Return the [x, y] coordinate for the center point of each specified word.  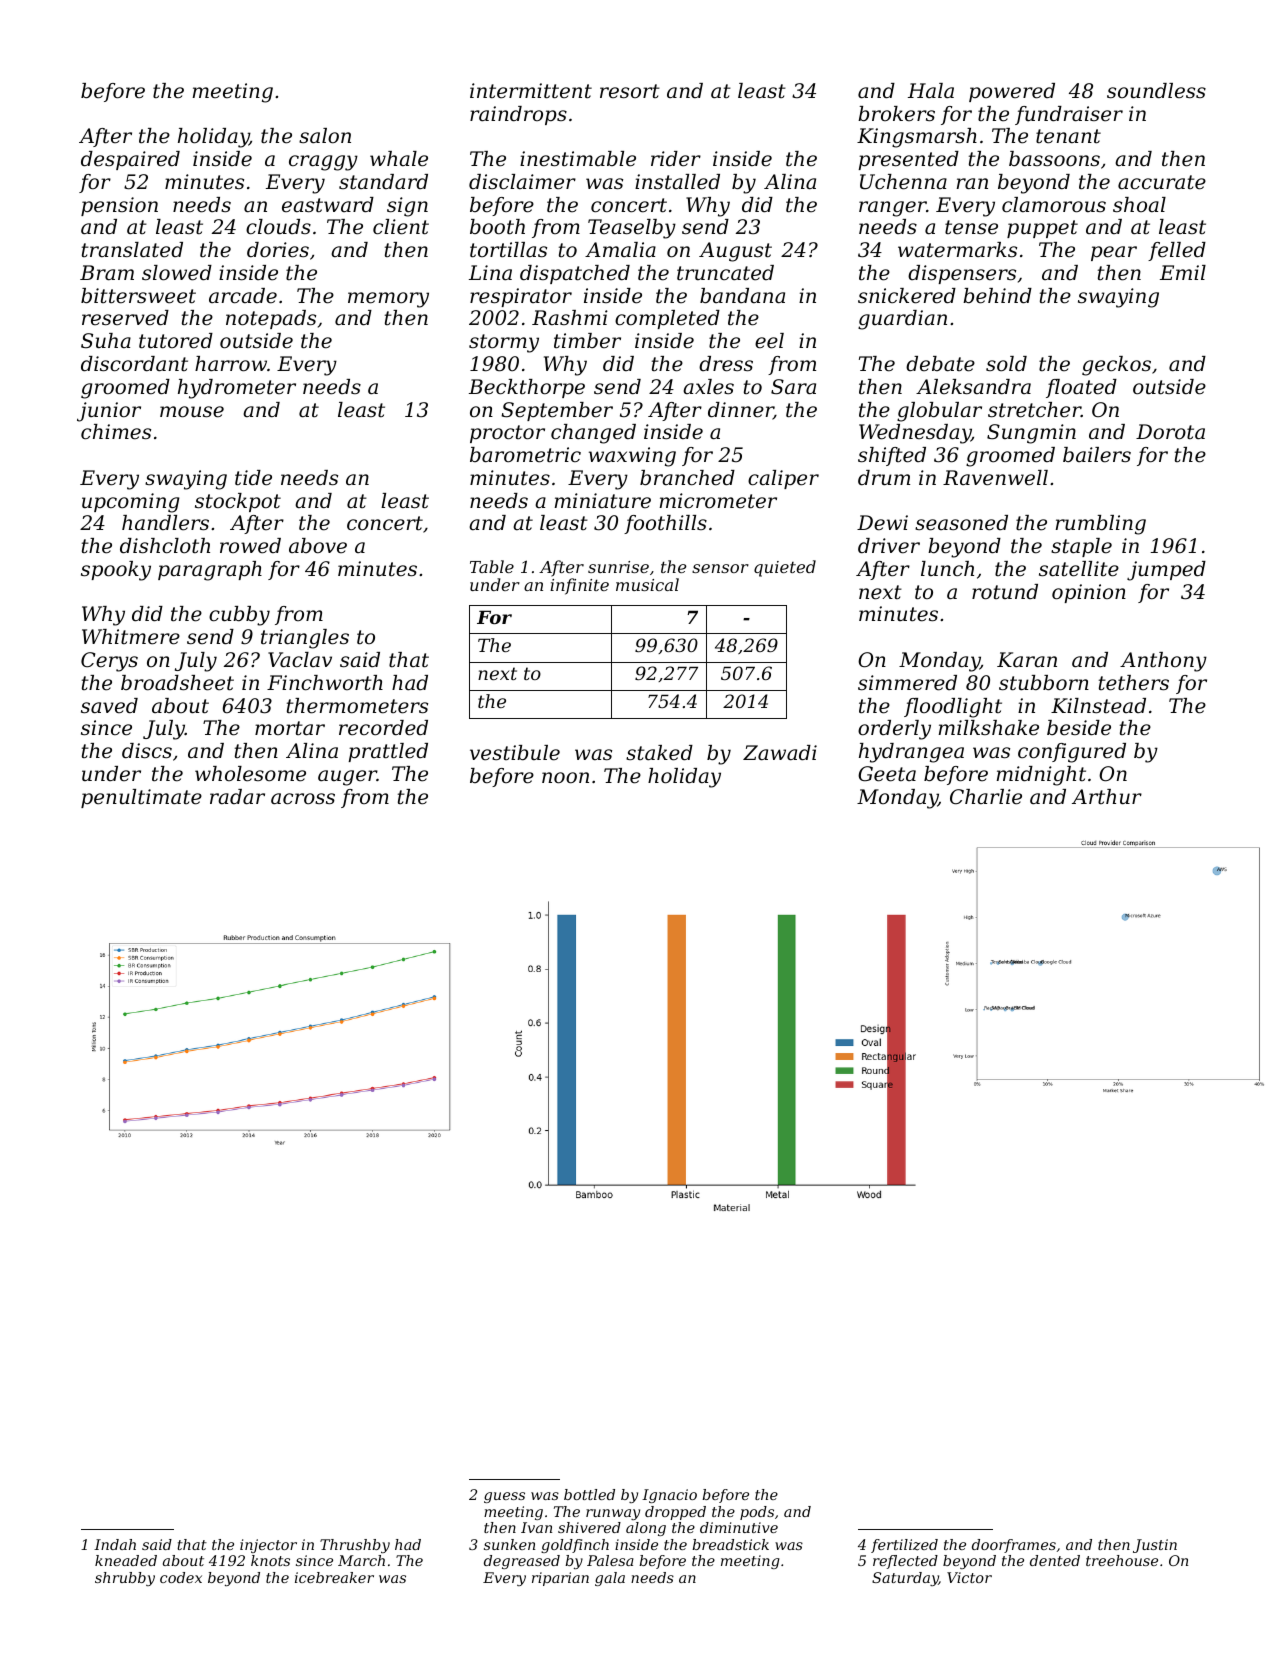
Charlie [986, 797]
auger [347, 778]
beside [1079, 728]
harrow [231, 364]
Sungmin [1031, 434]
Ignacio [669, 1496]
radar [237, 797]
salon [325, 136]
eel [769, 341]
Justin [1155, 1546]
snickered [907, 296]
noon [565, 778]
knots [270, 1560]
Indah [115, 1544]
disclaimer [522, 182]
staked [659, 753]
